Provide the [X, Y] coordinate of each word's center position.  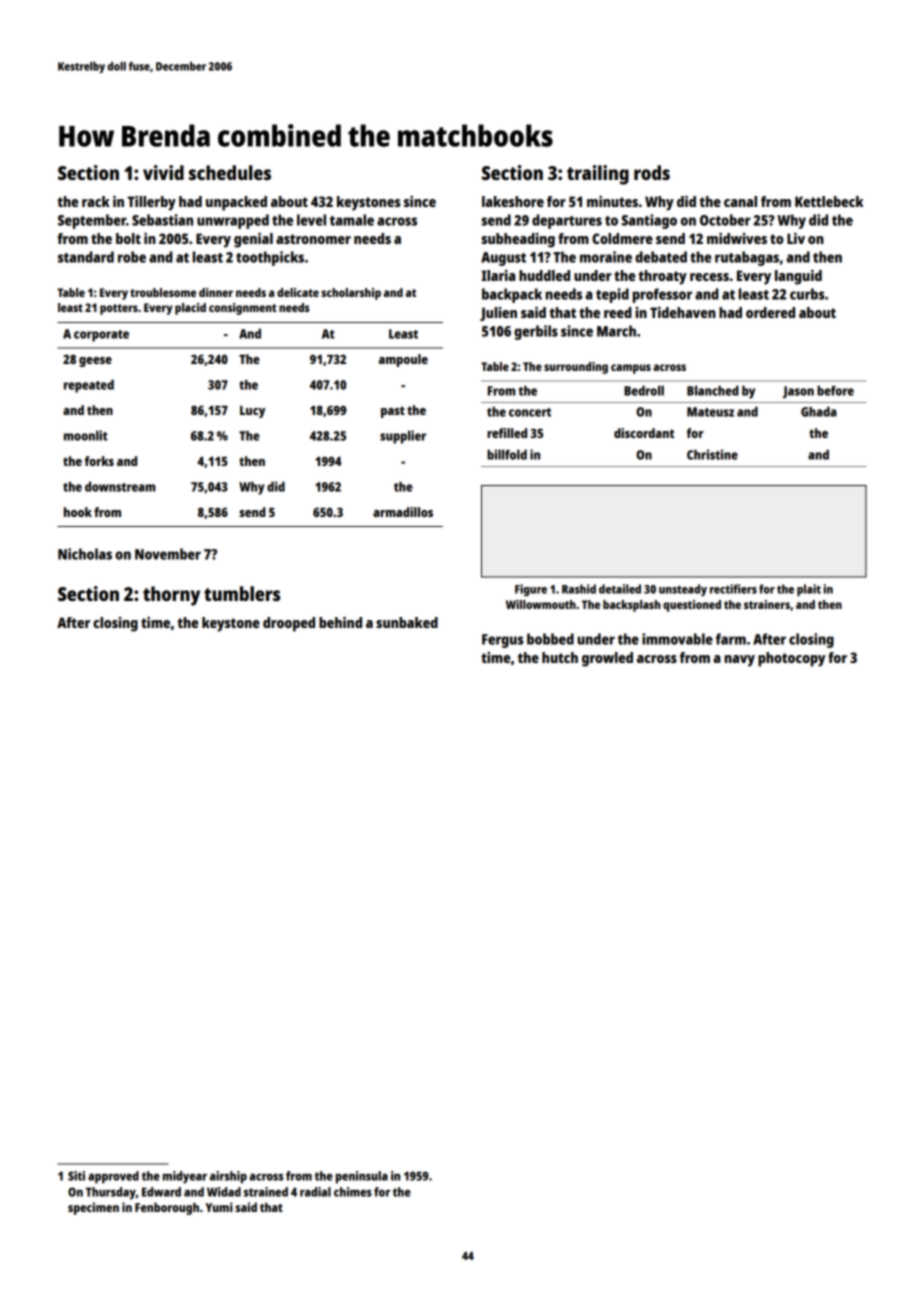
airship [228, 1177]
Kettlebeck [829, 201]
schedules [230, 172]
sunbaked [407, 622]
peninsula [362, 1177]
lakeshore [513, 201]
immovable [677, 639]
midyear [185, 1177]
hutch [560, 657]
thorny [171, 596]
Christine [712, 454]
